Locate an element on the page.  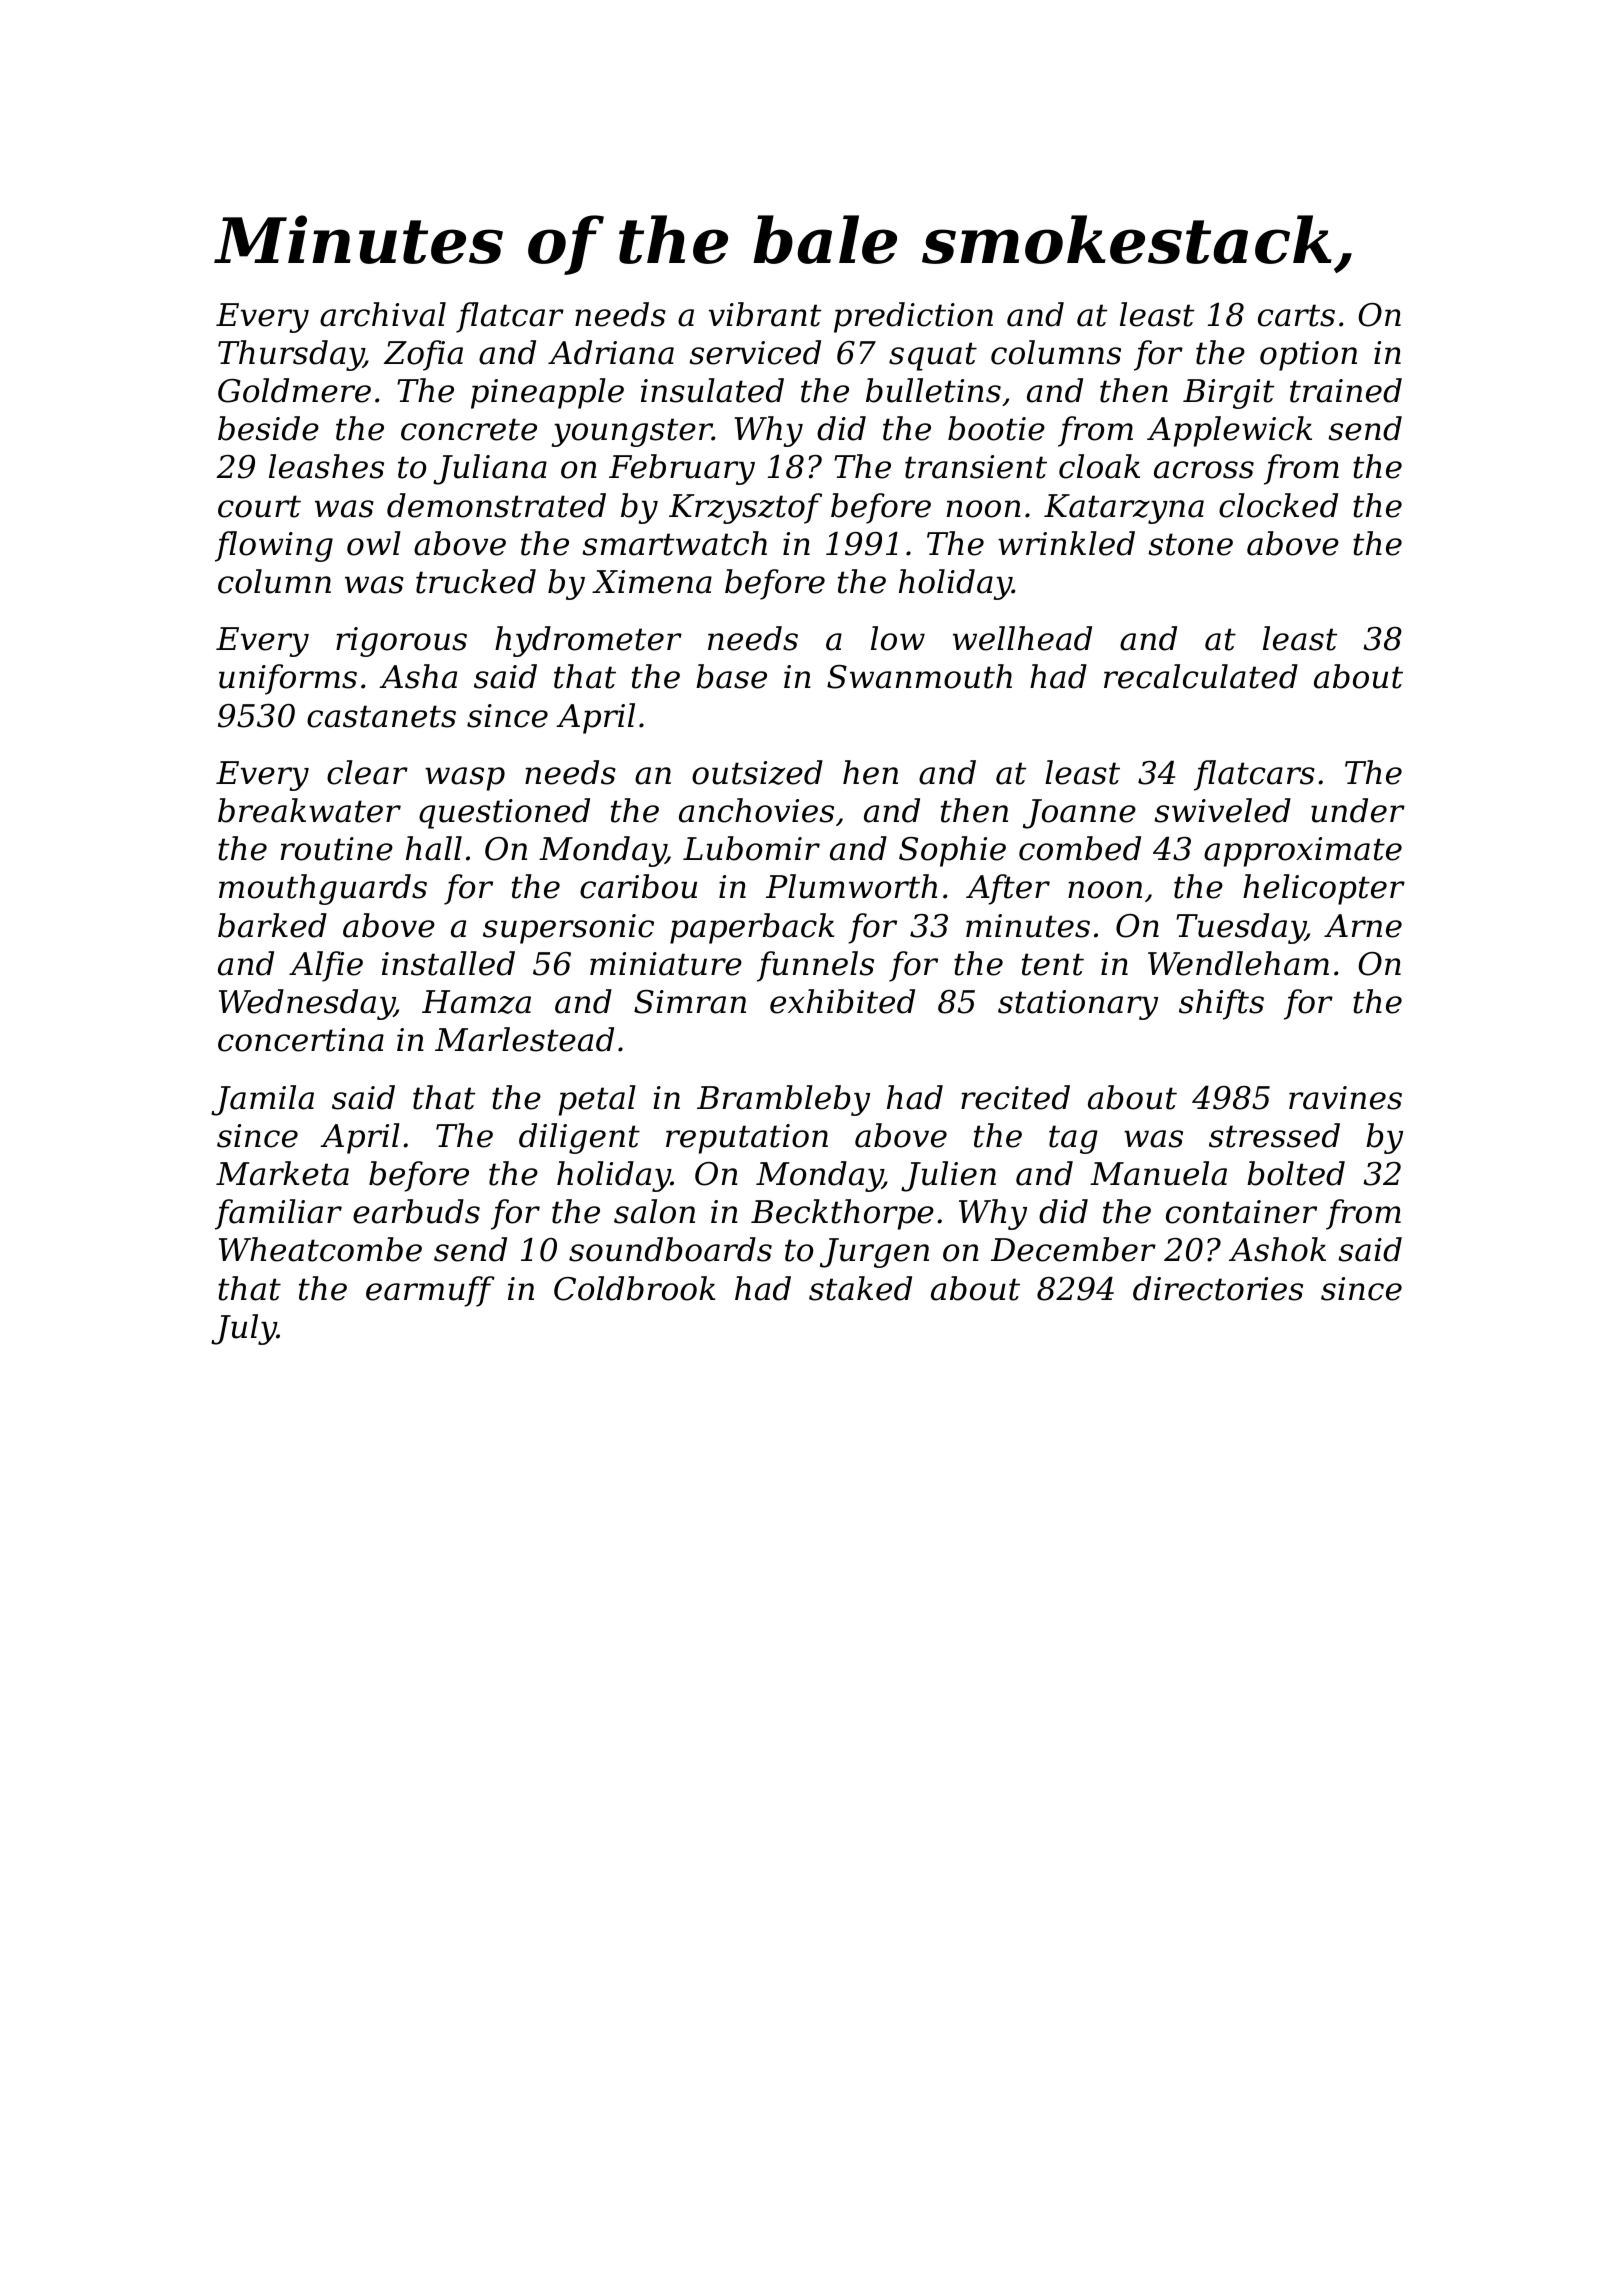
Asha is located at coordinates (418, 676).
